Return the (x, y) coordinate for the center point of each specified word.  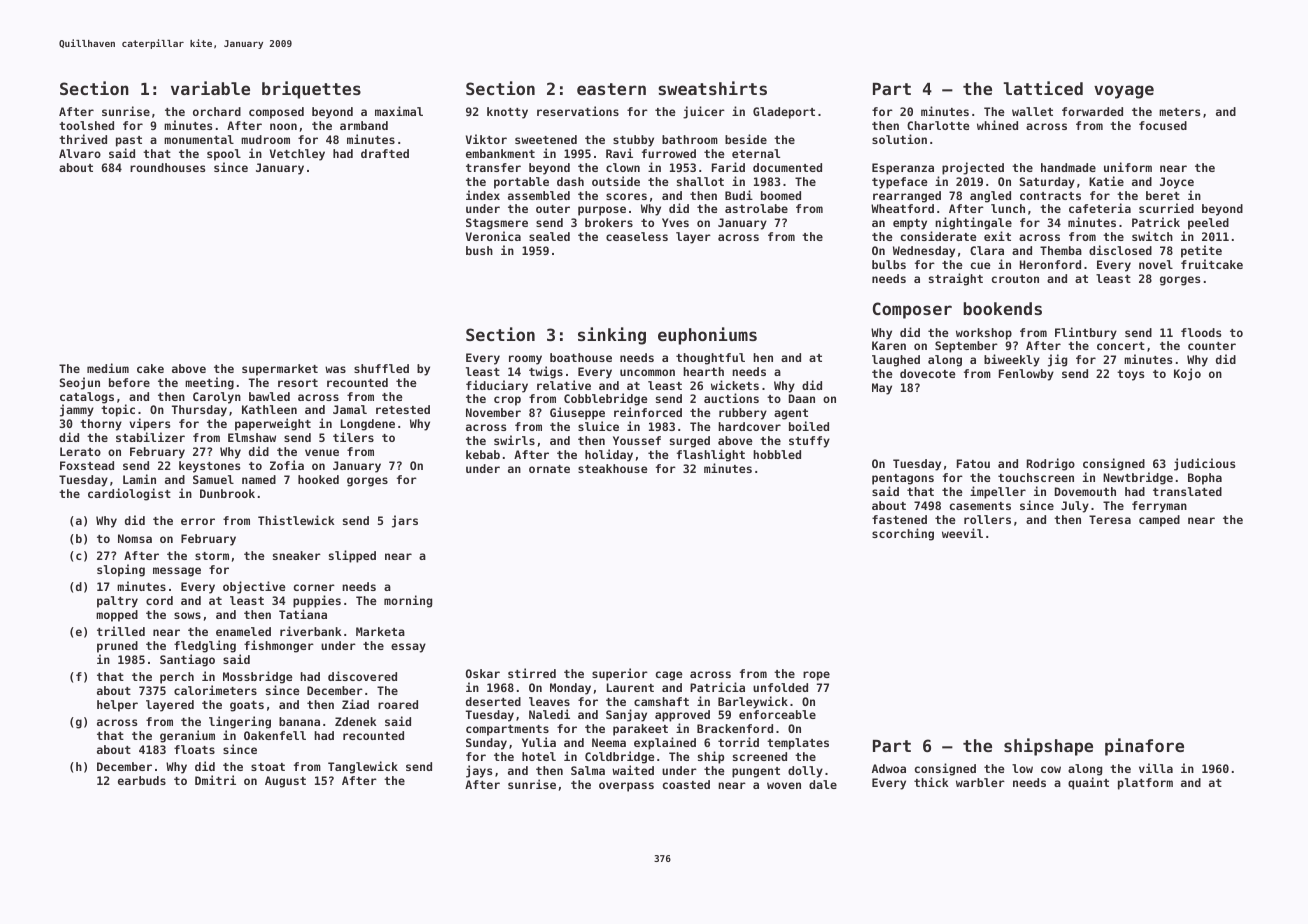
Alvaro (80, 153)
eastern (611, 89)
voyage (1124, 92)
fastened (899, 519)
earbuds (142, 780)
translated (1187, 491)
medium (108, 368)
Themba (1061, 250)
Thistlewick (296, 520)
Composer (912, 310)
